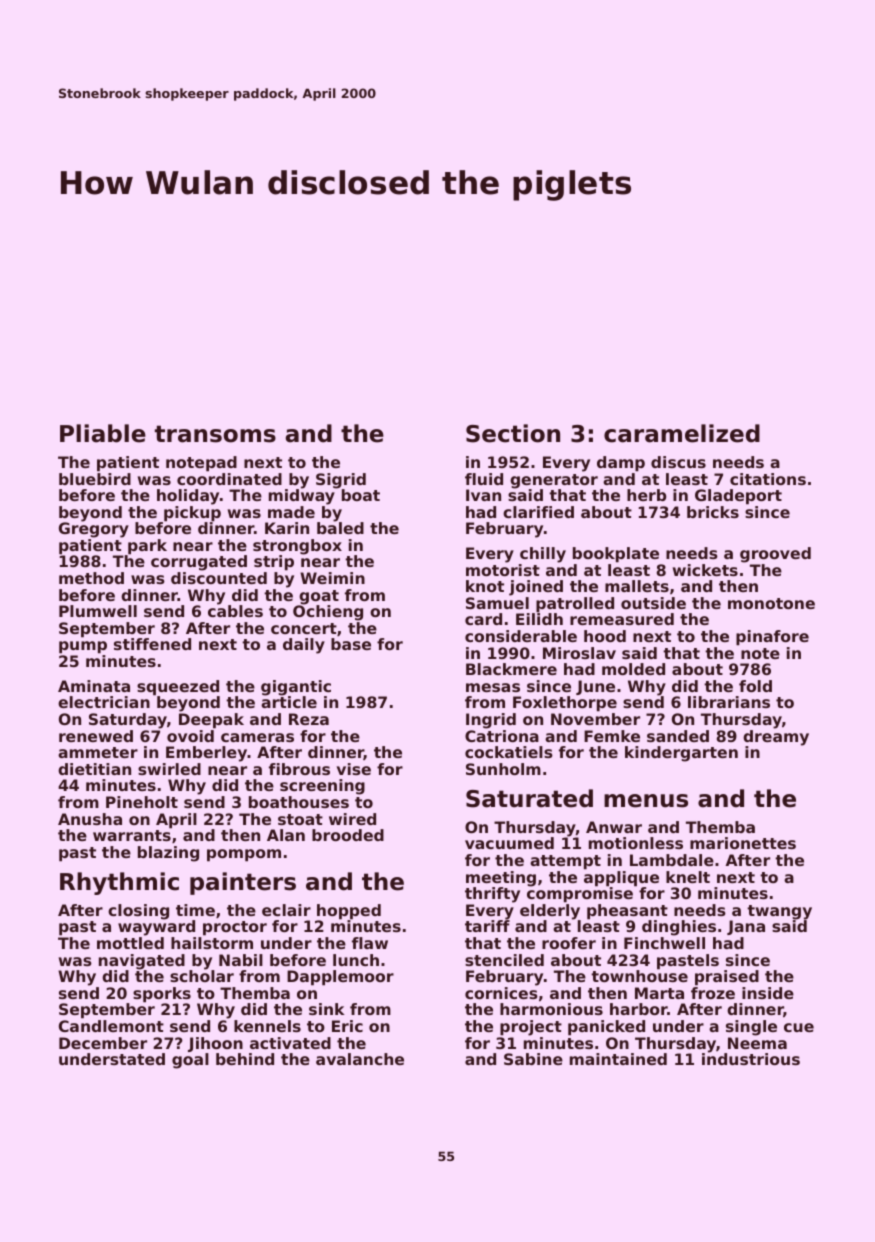  What do you see at coordinates (119, 883) in the screenshot?
I see `Rhythmic` at bounding box center [119, 883].
